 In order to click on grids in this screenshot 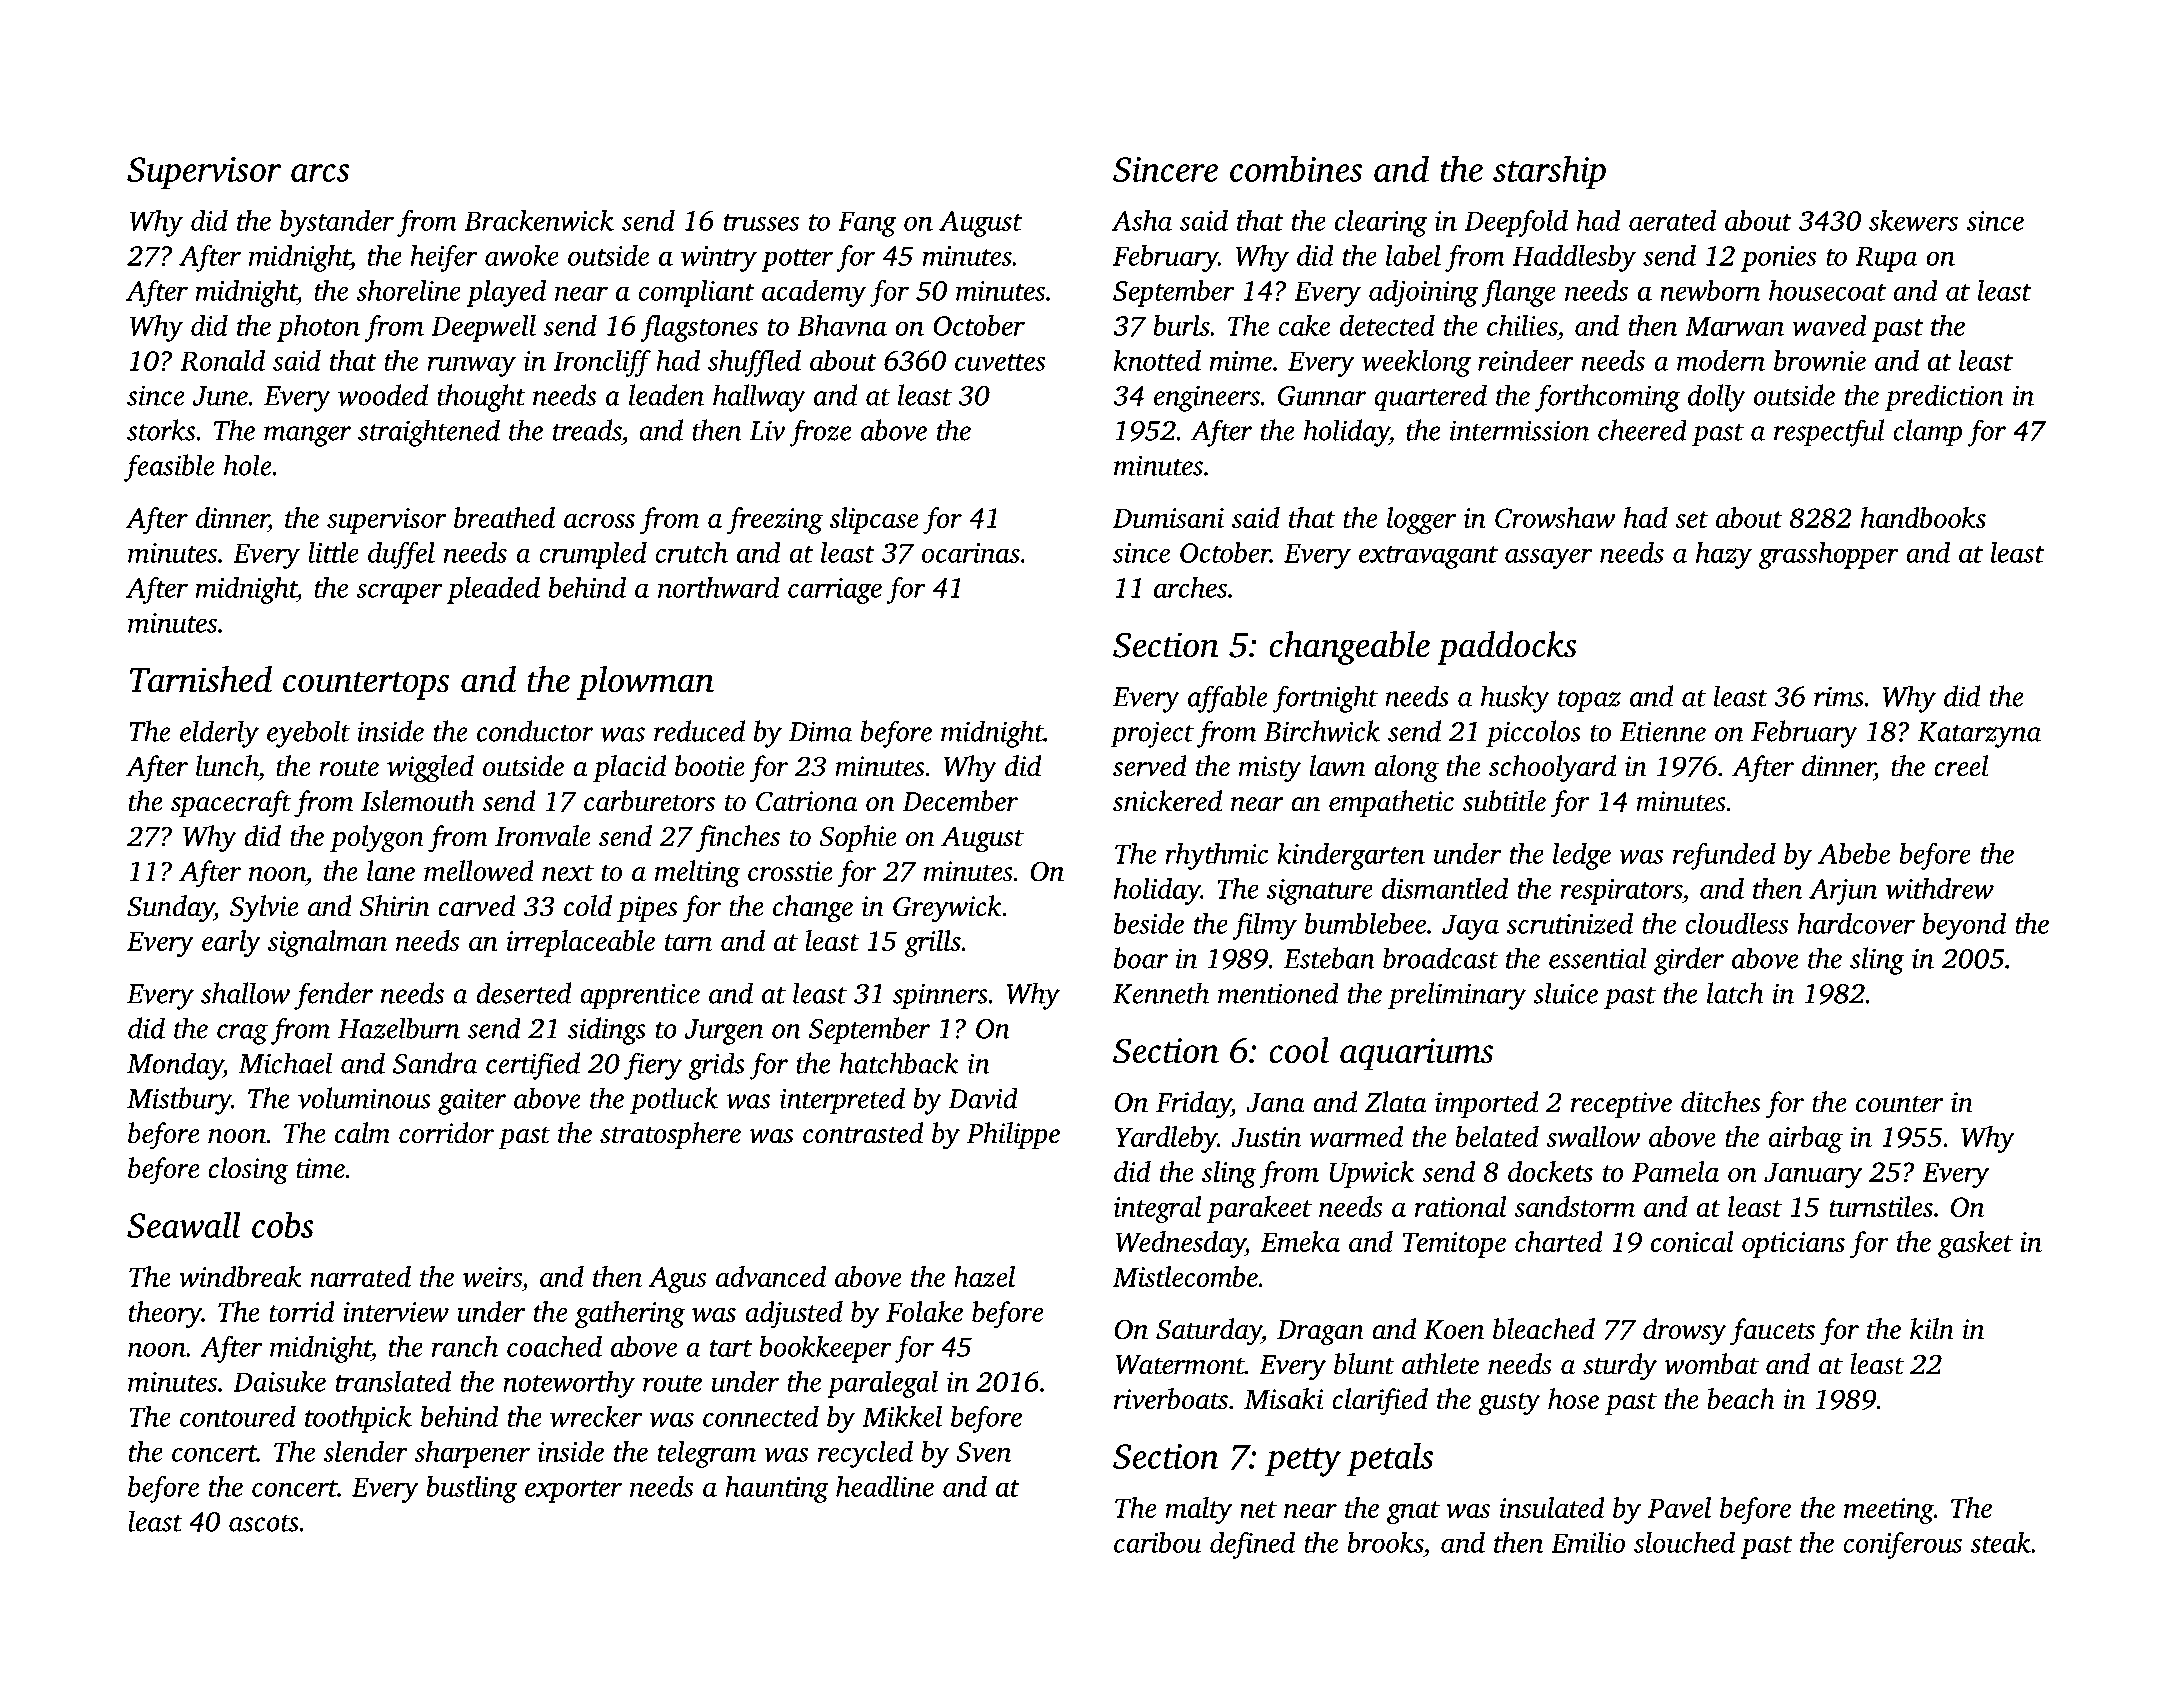, I will do `click(716, 1066)`.
